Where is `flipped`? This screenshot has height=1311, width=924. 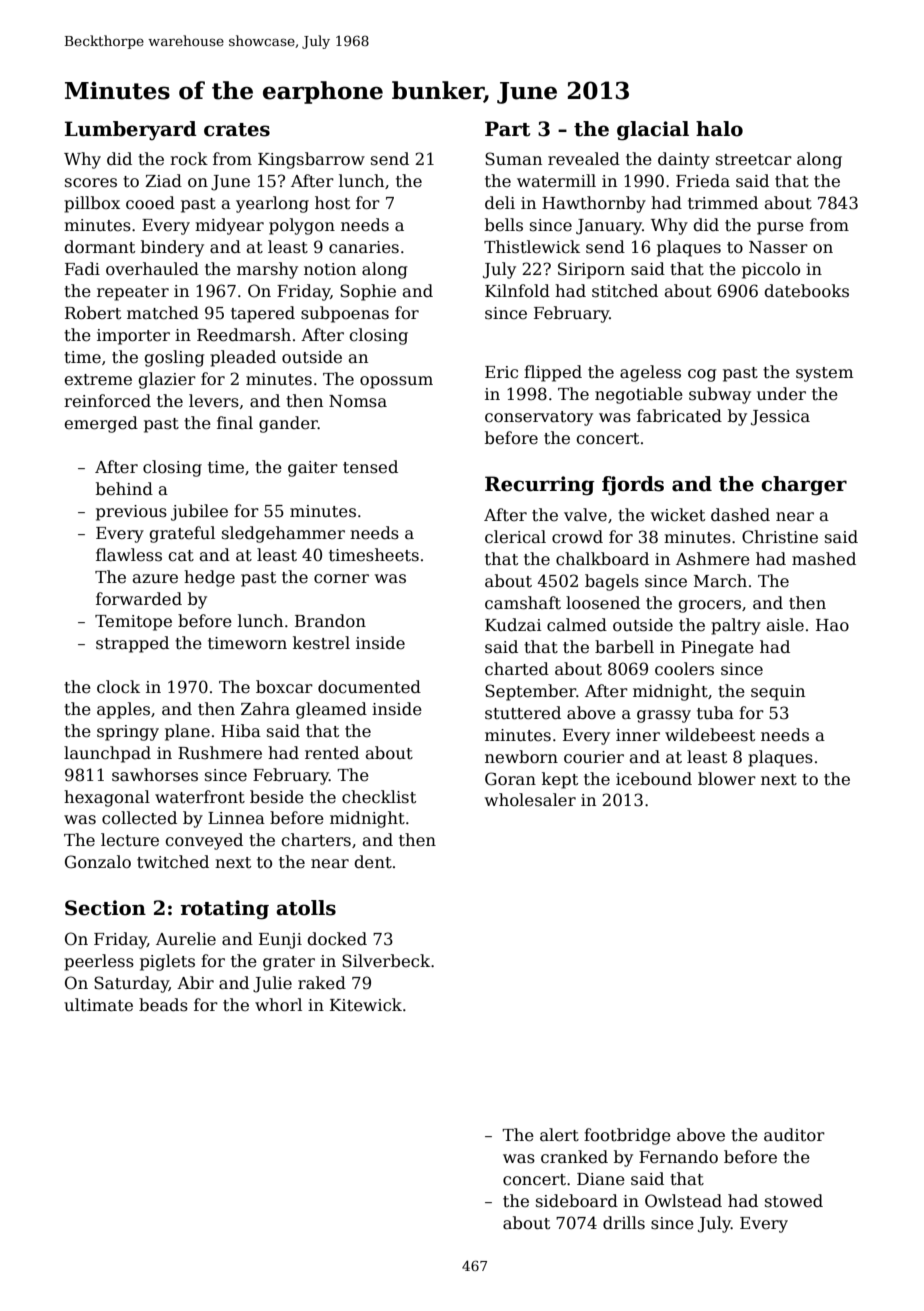
flipped is located at coordinates (553, 373).
